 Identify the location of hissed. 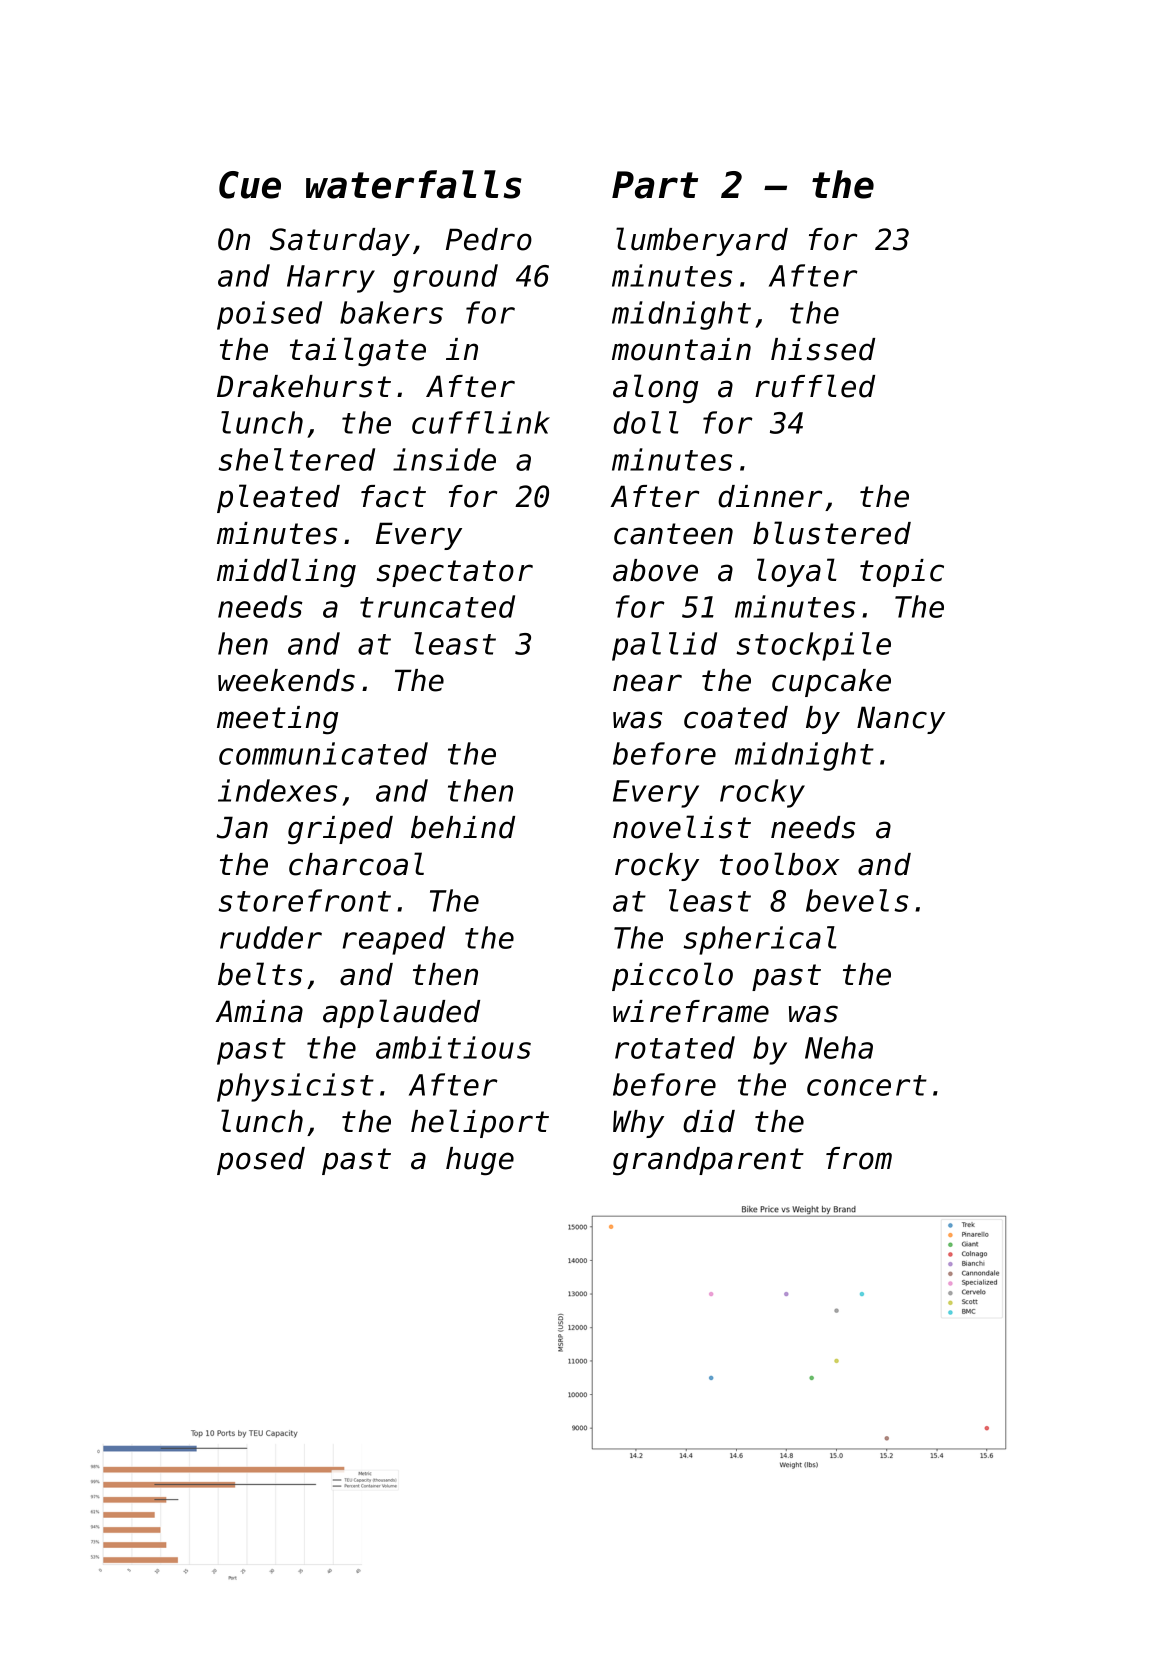
(823, 349).
